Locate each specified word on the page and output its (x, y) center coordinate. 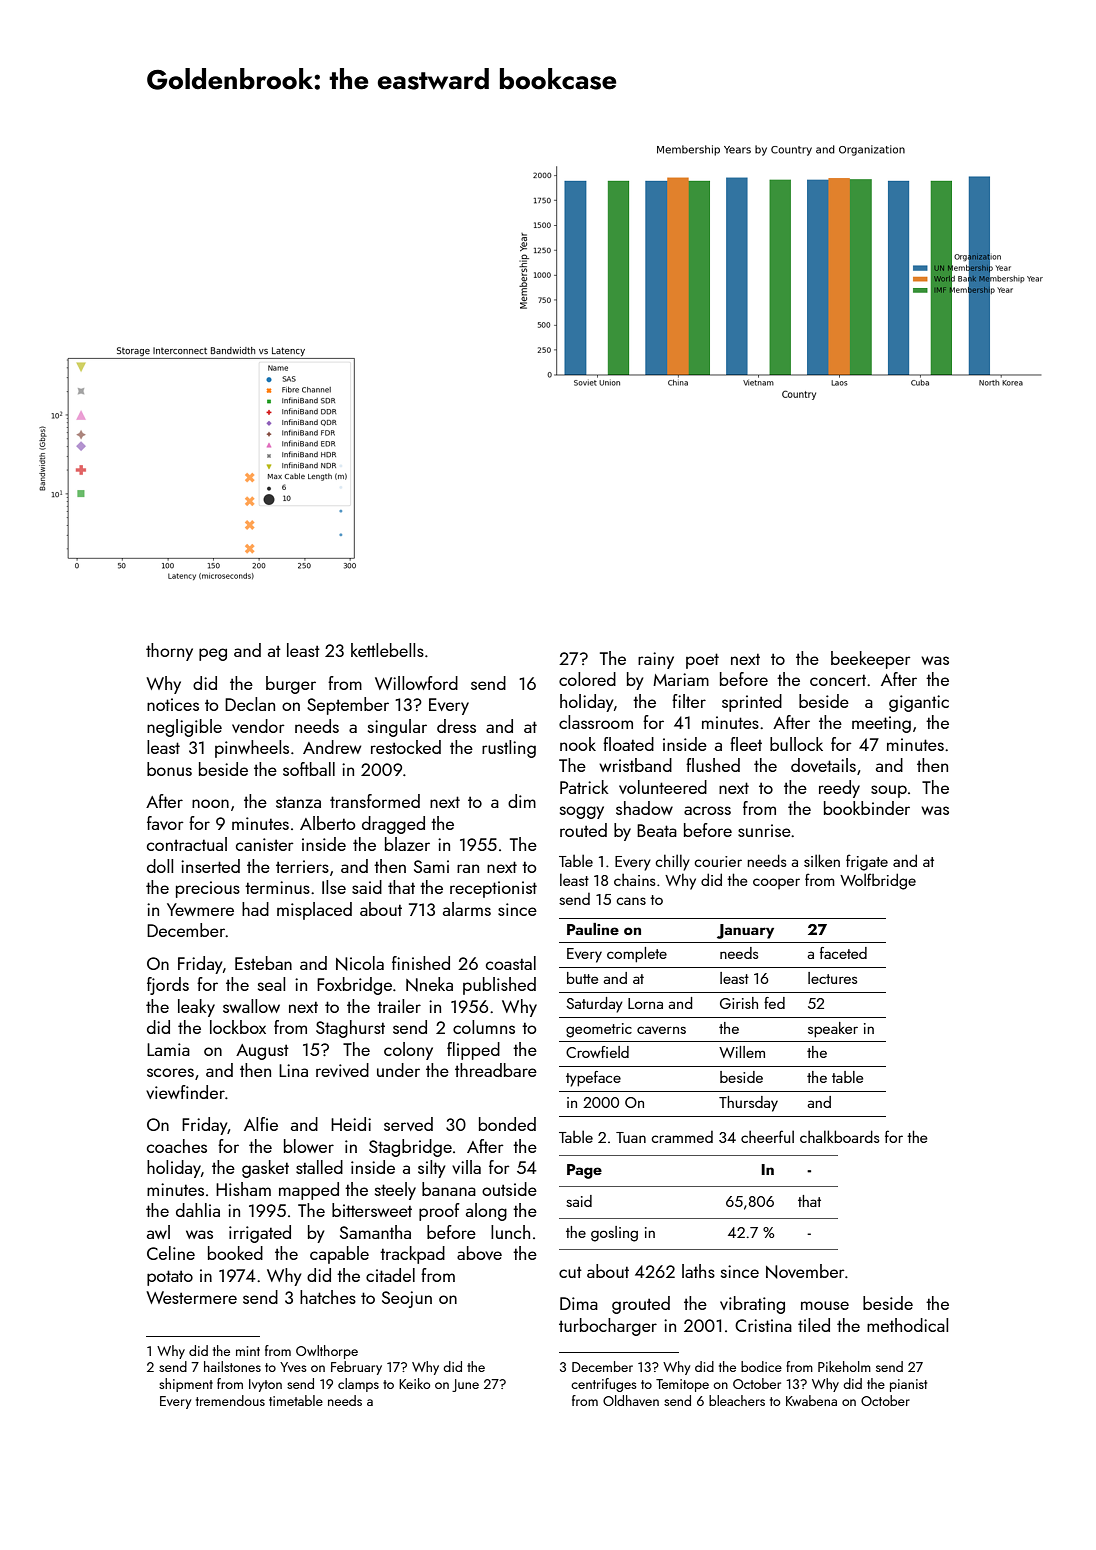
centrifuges (604, 1385)
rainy (656, 660)
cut (570, 1272)
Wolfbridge (878, 881)
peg (213, 654)
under (398, 1070)
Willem (742, 1052)
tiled (814, 1325)
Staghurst (350, 1029)
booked (235, 1253)
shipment (186, 1385)
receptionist (493, 889)
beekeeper (871, 660)
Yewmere (200, 909)
